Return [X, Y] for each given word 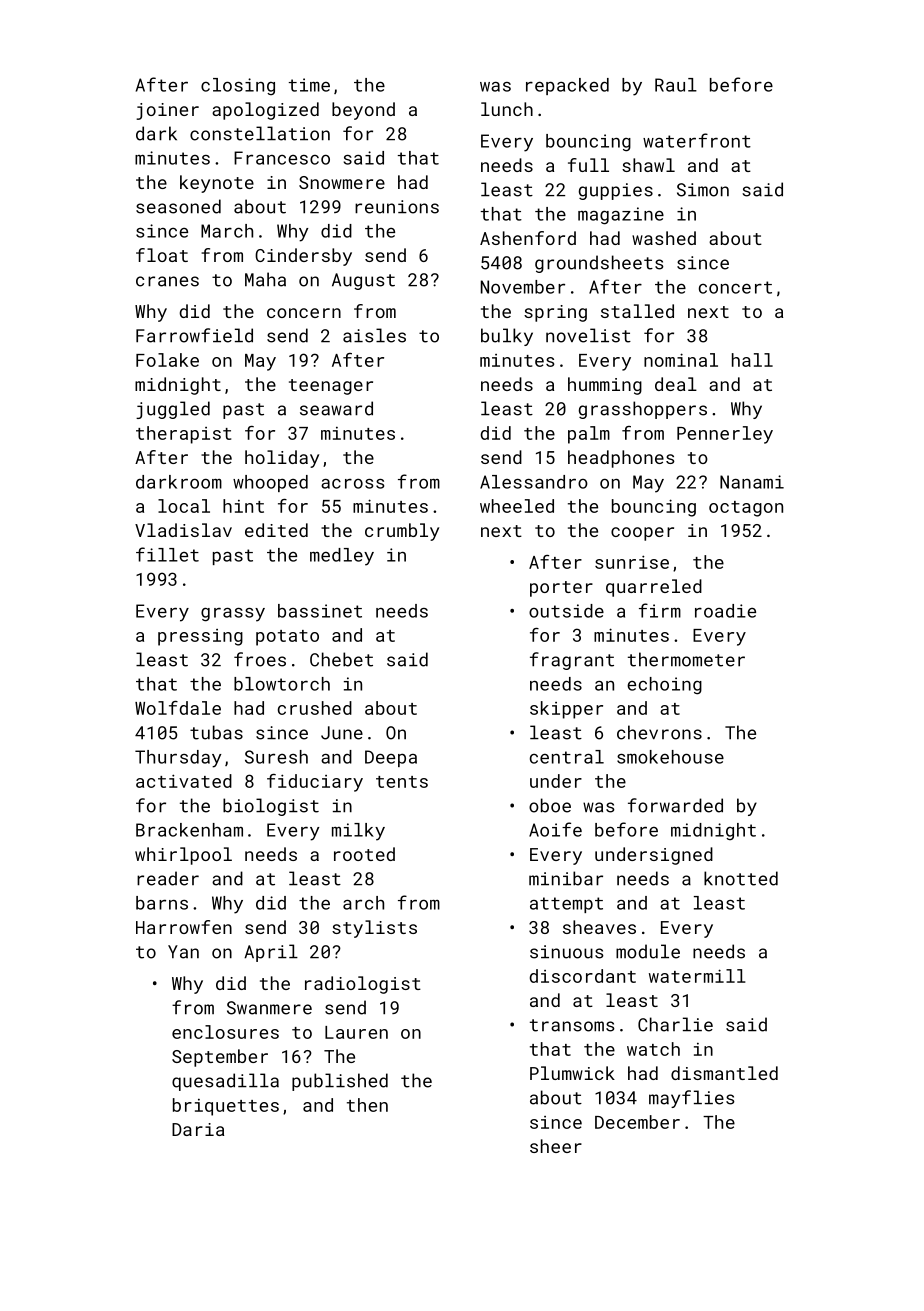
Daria [198, 1129]
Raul [676, 85]
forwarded [675, 805]
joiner [167, 111]
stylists [374, 929]
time [309, 85]
